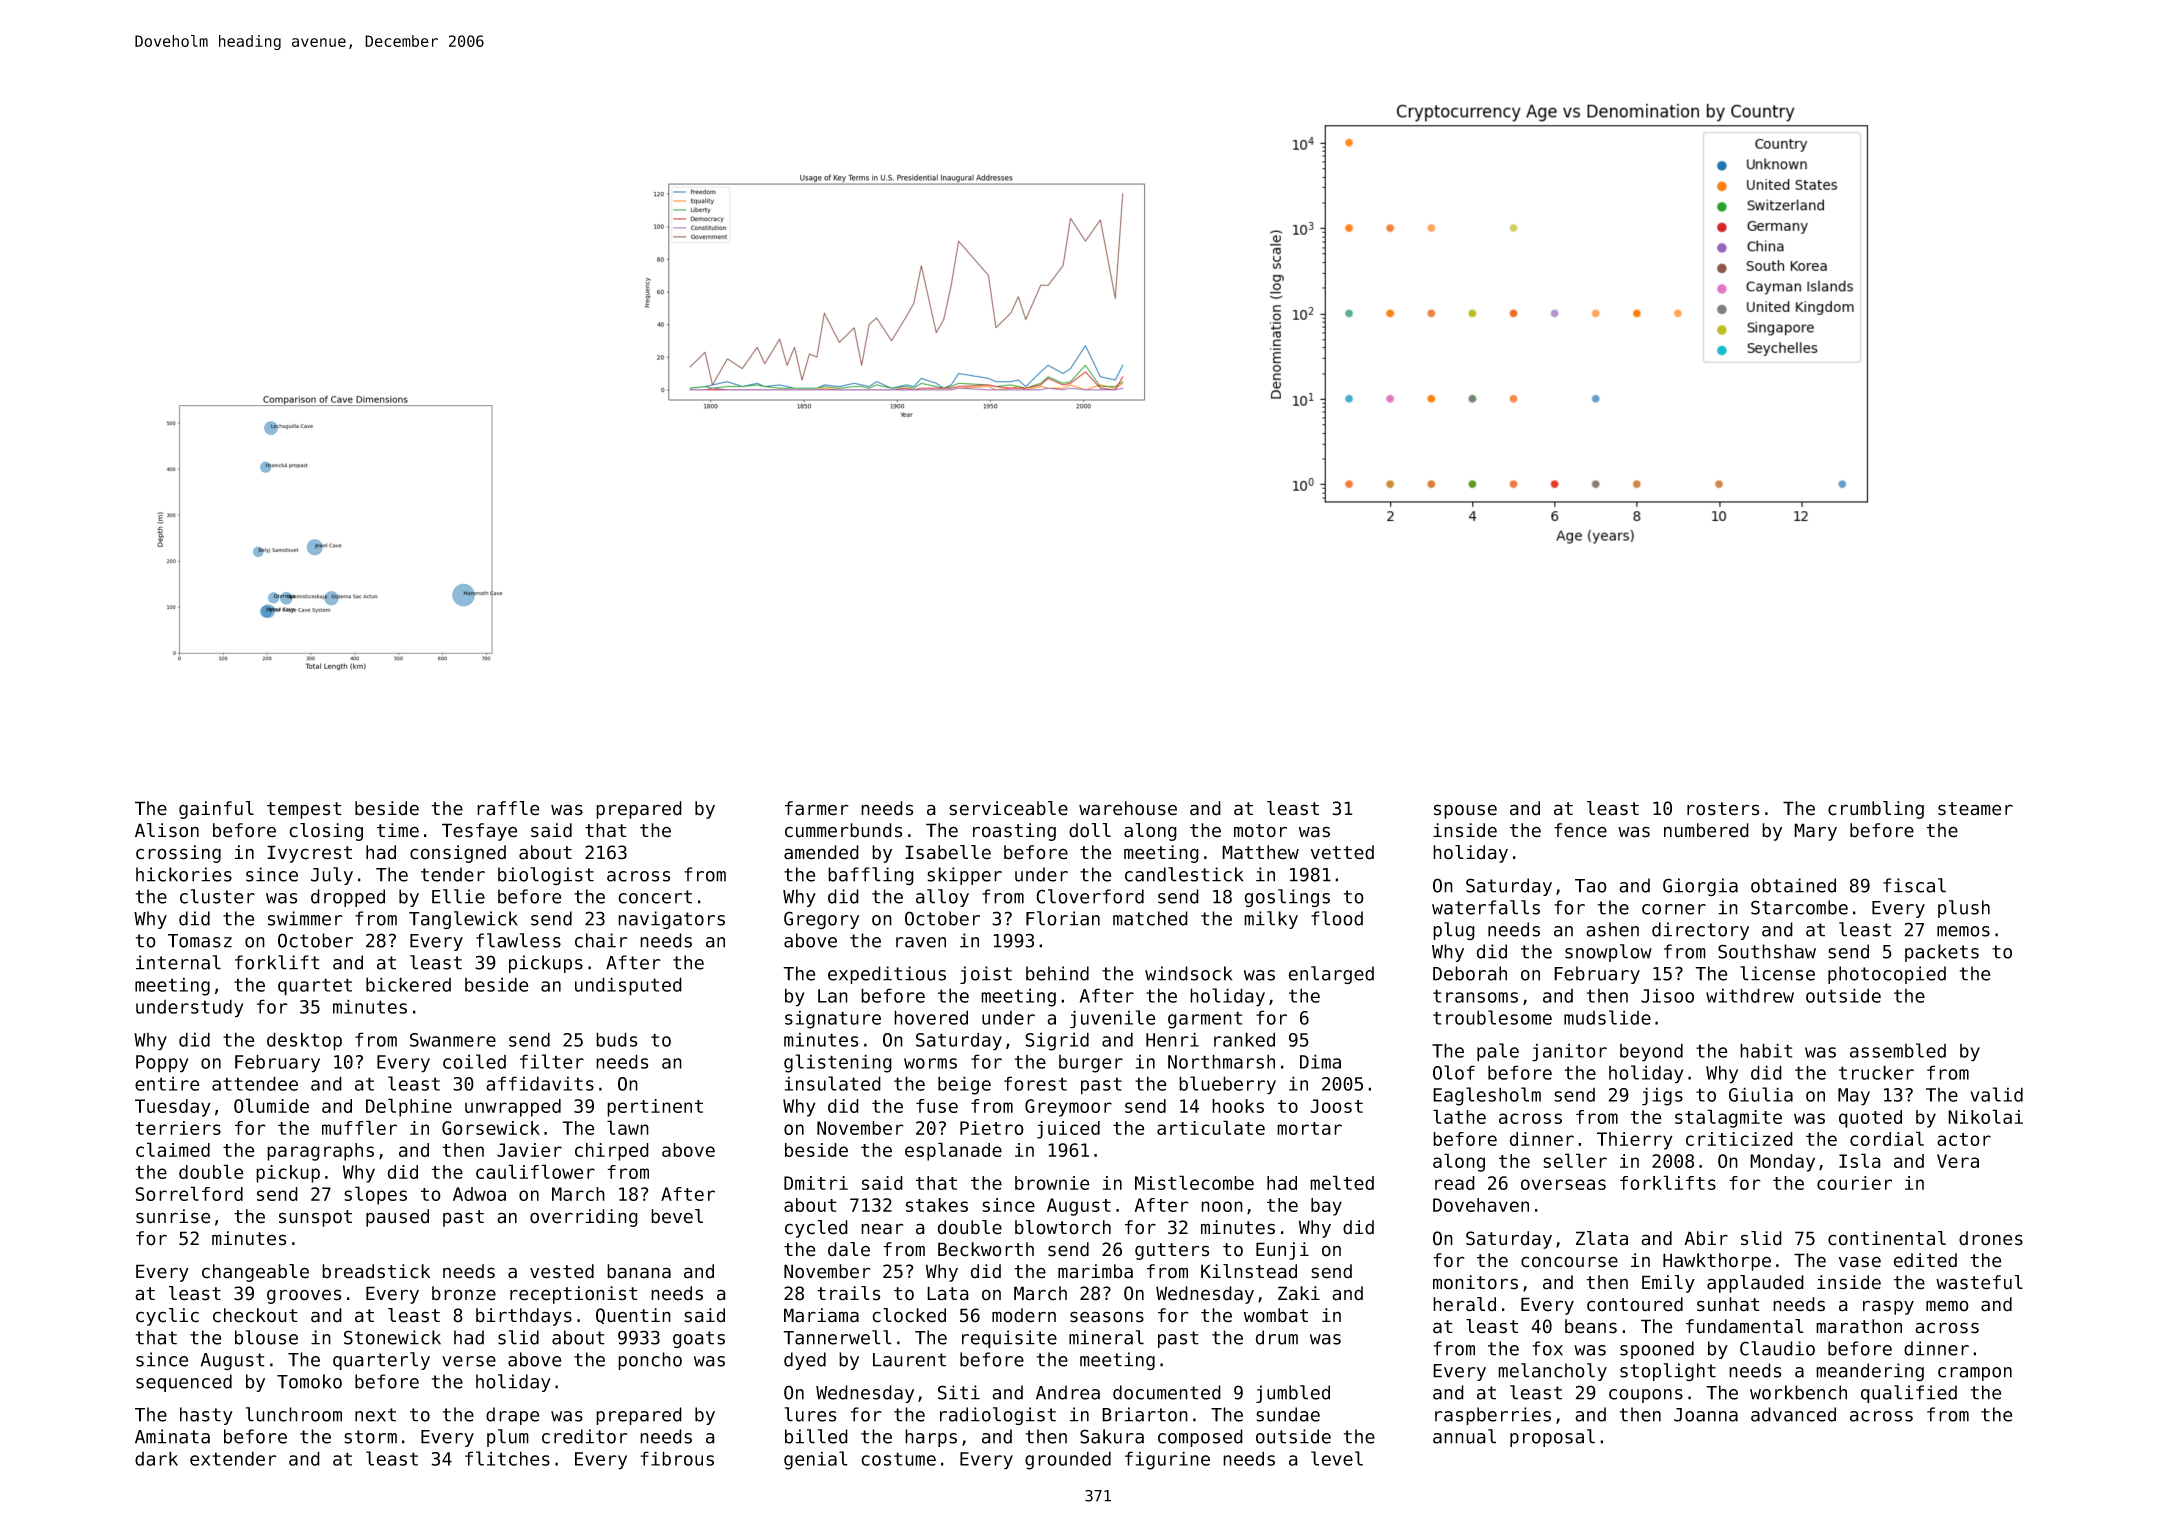 This screenshot has width=2169, height=1534. I want to click on Thierry, so click(1635, 1141).
